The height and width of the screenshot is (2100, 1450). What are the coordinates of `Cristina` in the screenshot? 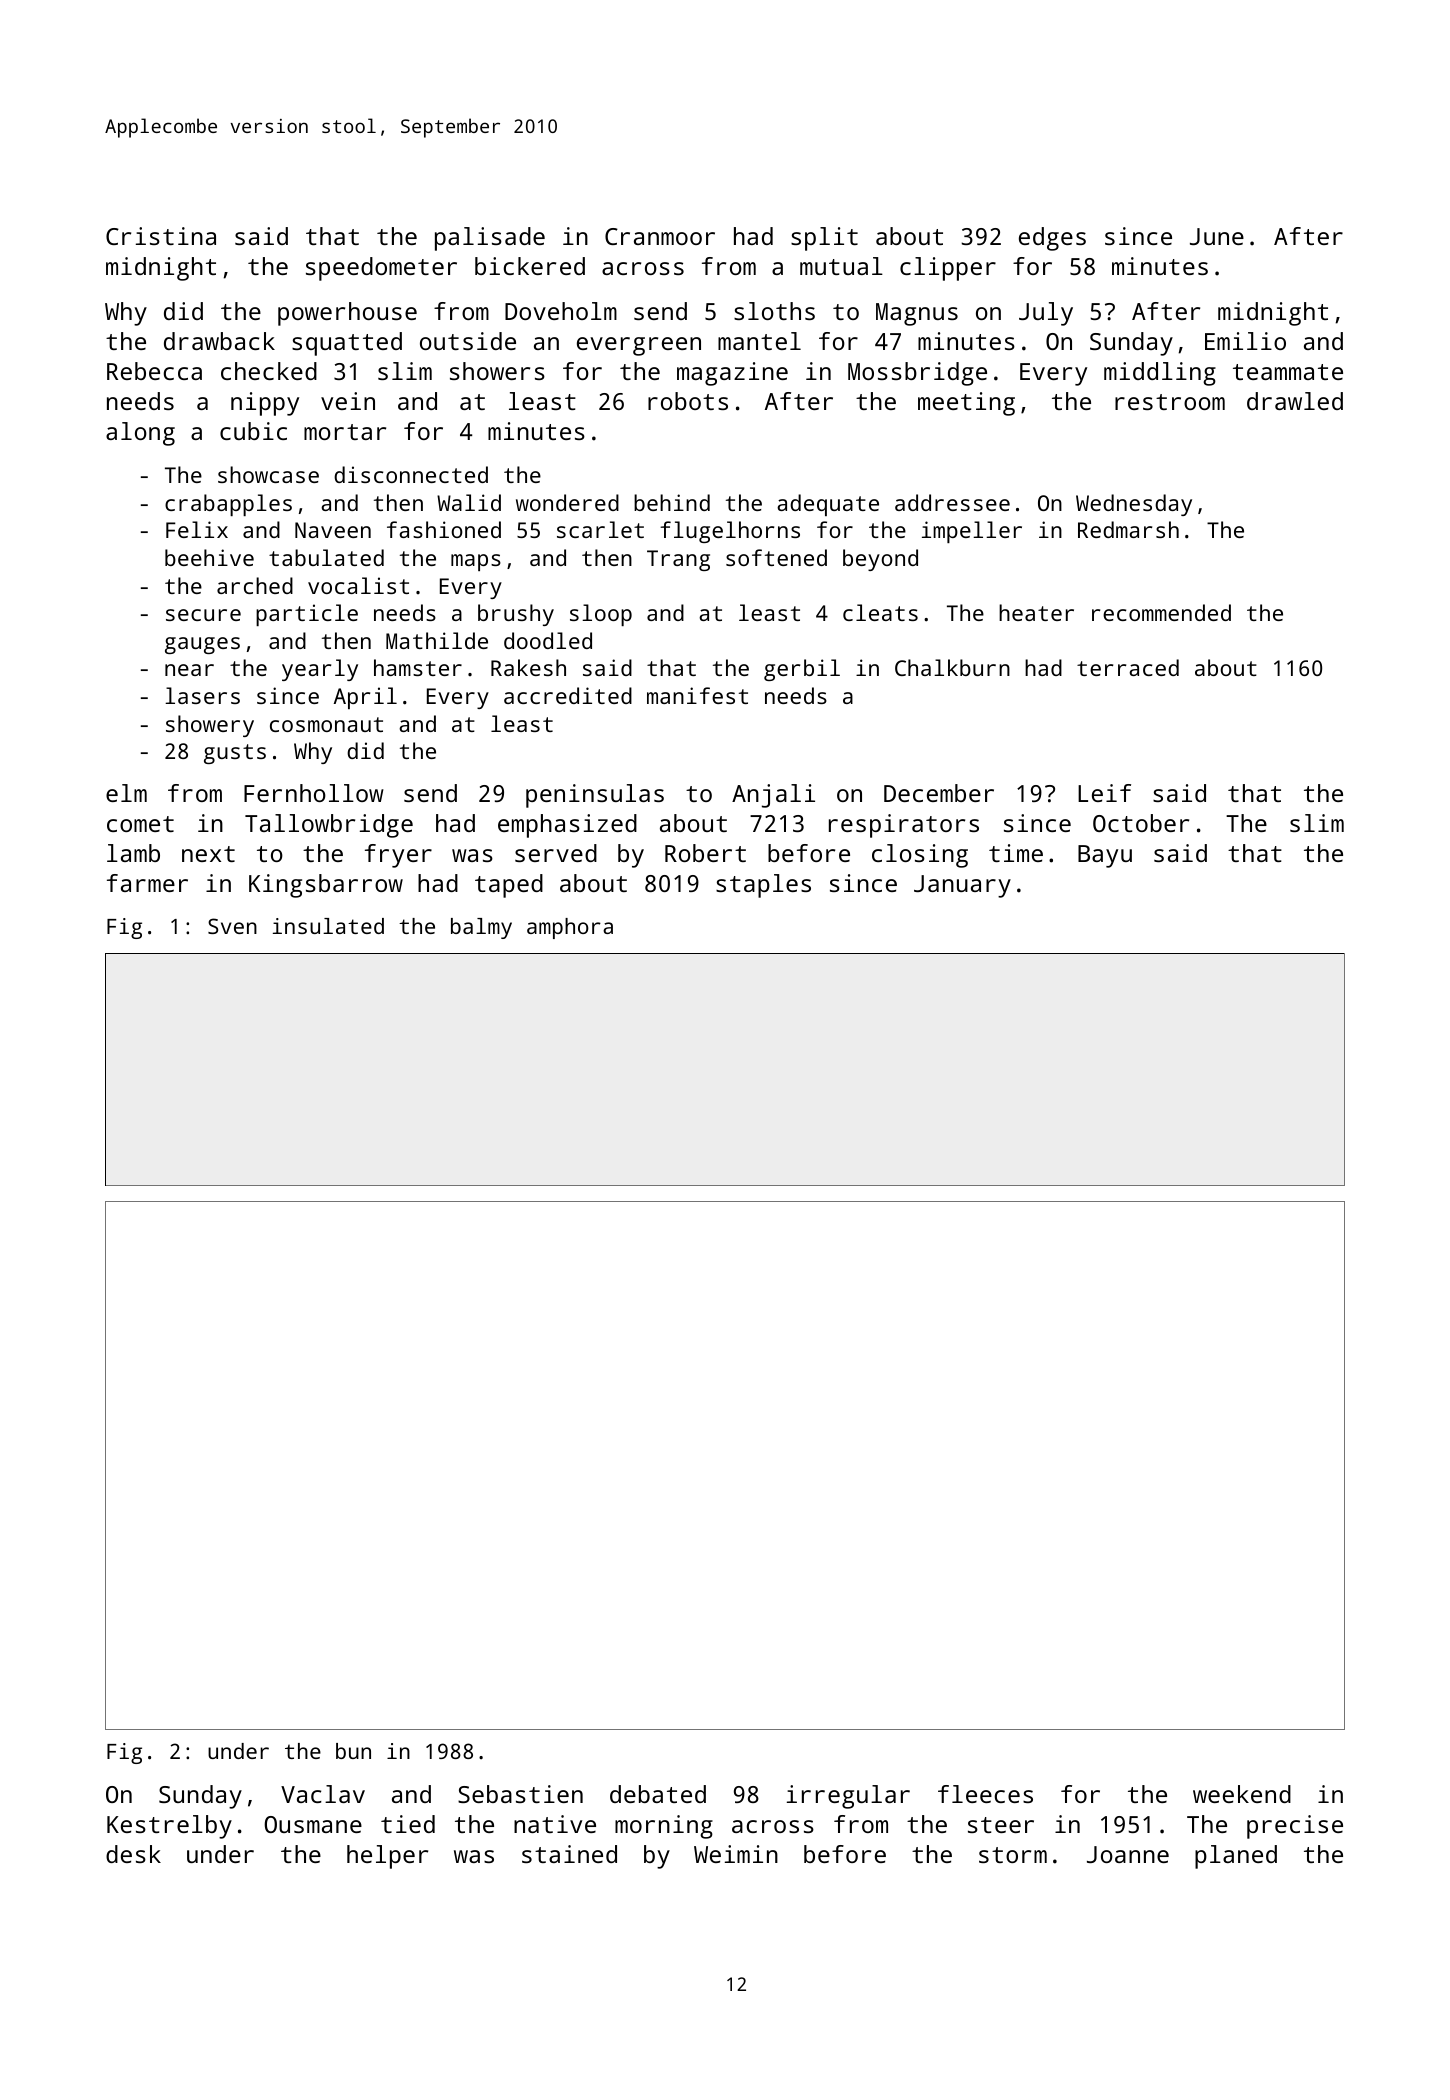 It's located at (161, 236).
